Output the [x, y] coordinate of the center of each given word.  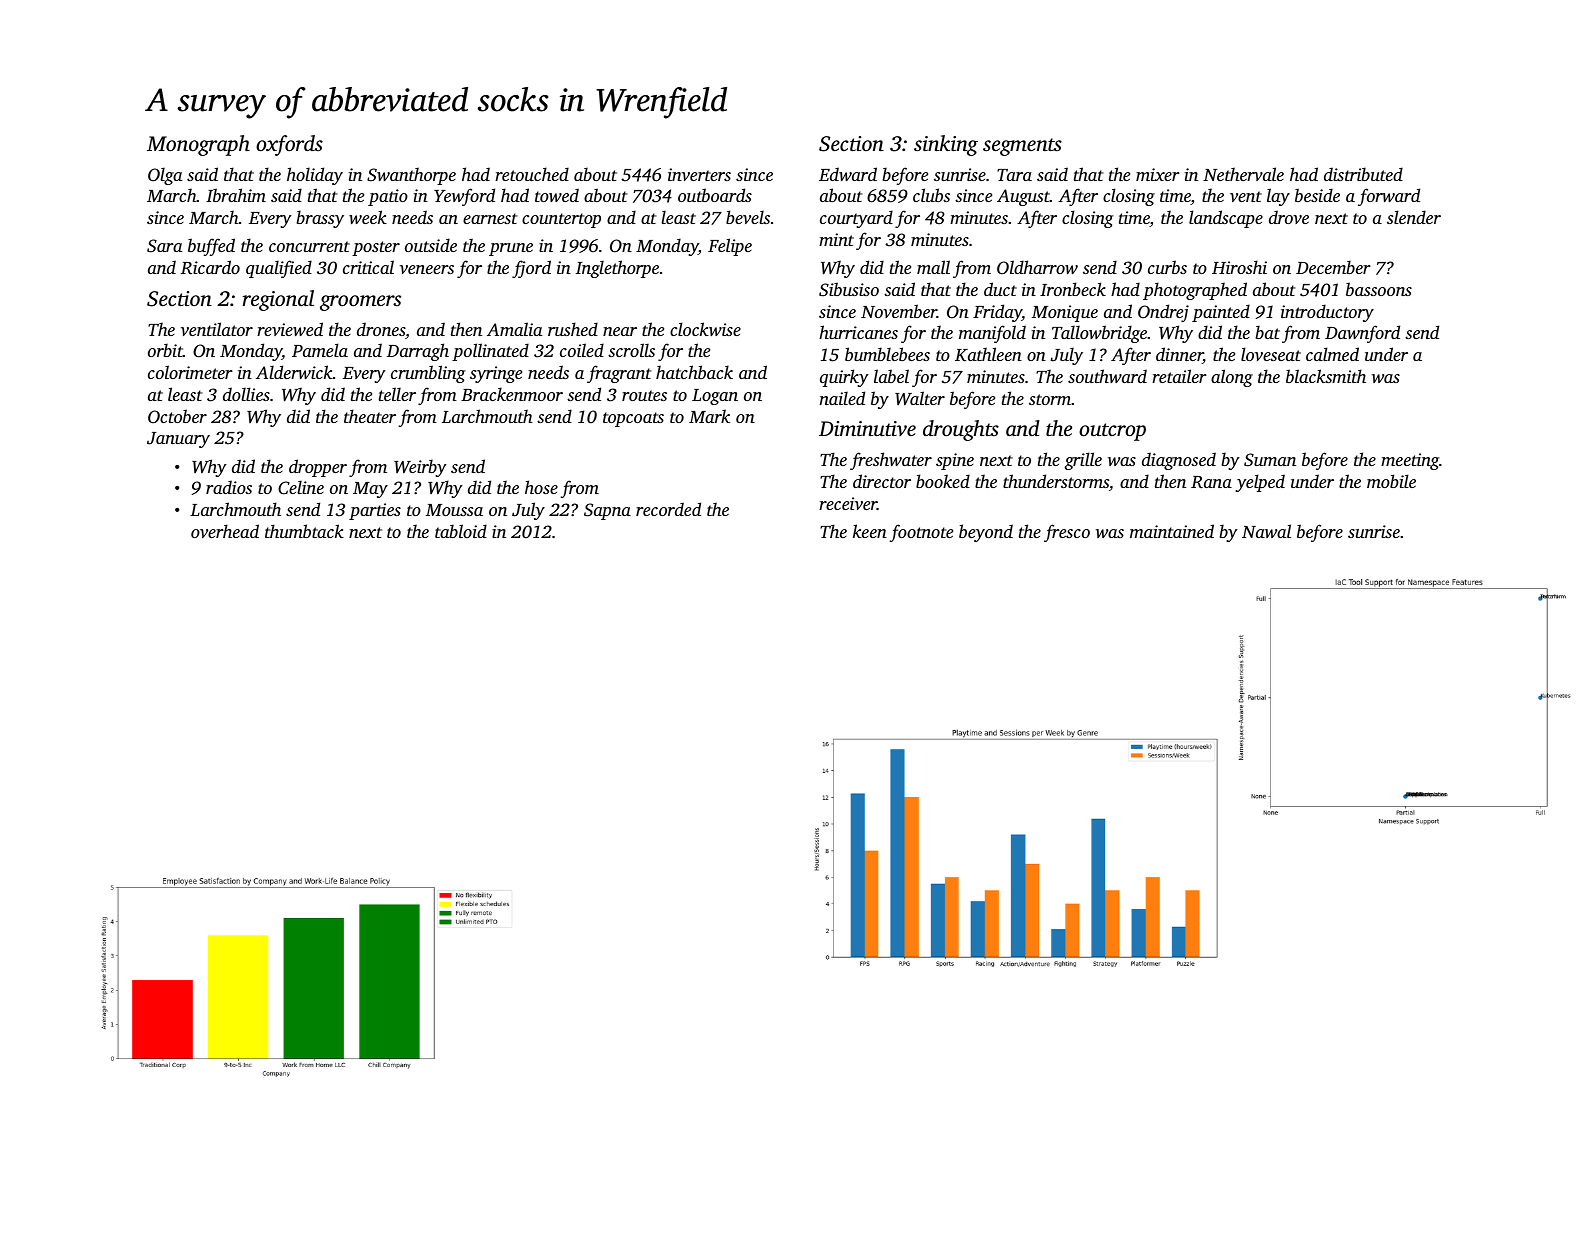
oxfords [289, 145]
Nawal [1266, 531]
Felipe [730, 247]
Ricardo [210, 267]
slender [1414, 217]
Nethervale [1243, 174]
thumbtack [304, 531]
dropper [318, 468]
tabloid [461, 531]
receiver [848, 503]
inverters [699, 174]
